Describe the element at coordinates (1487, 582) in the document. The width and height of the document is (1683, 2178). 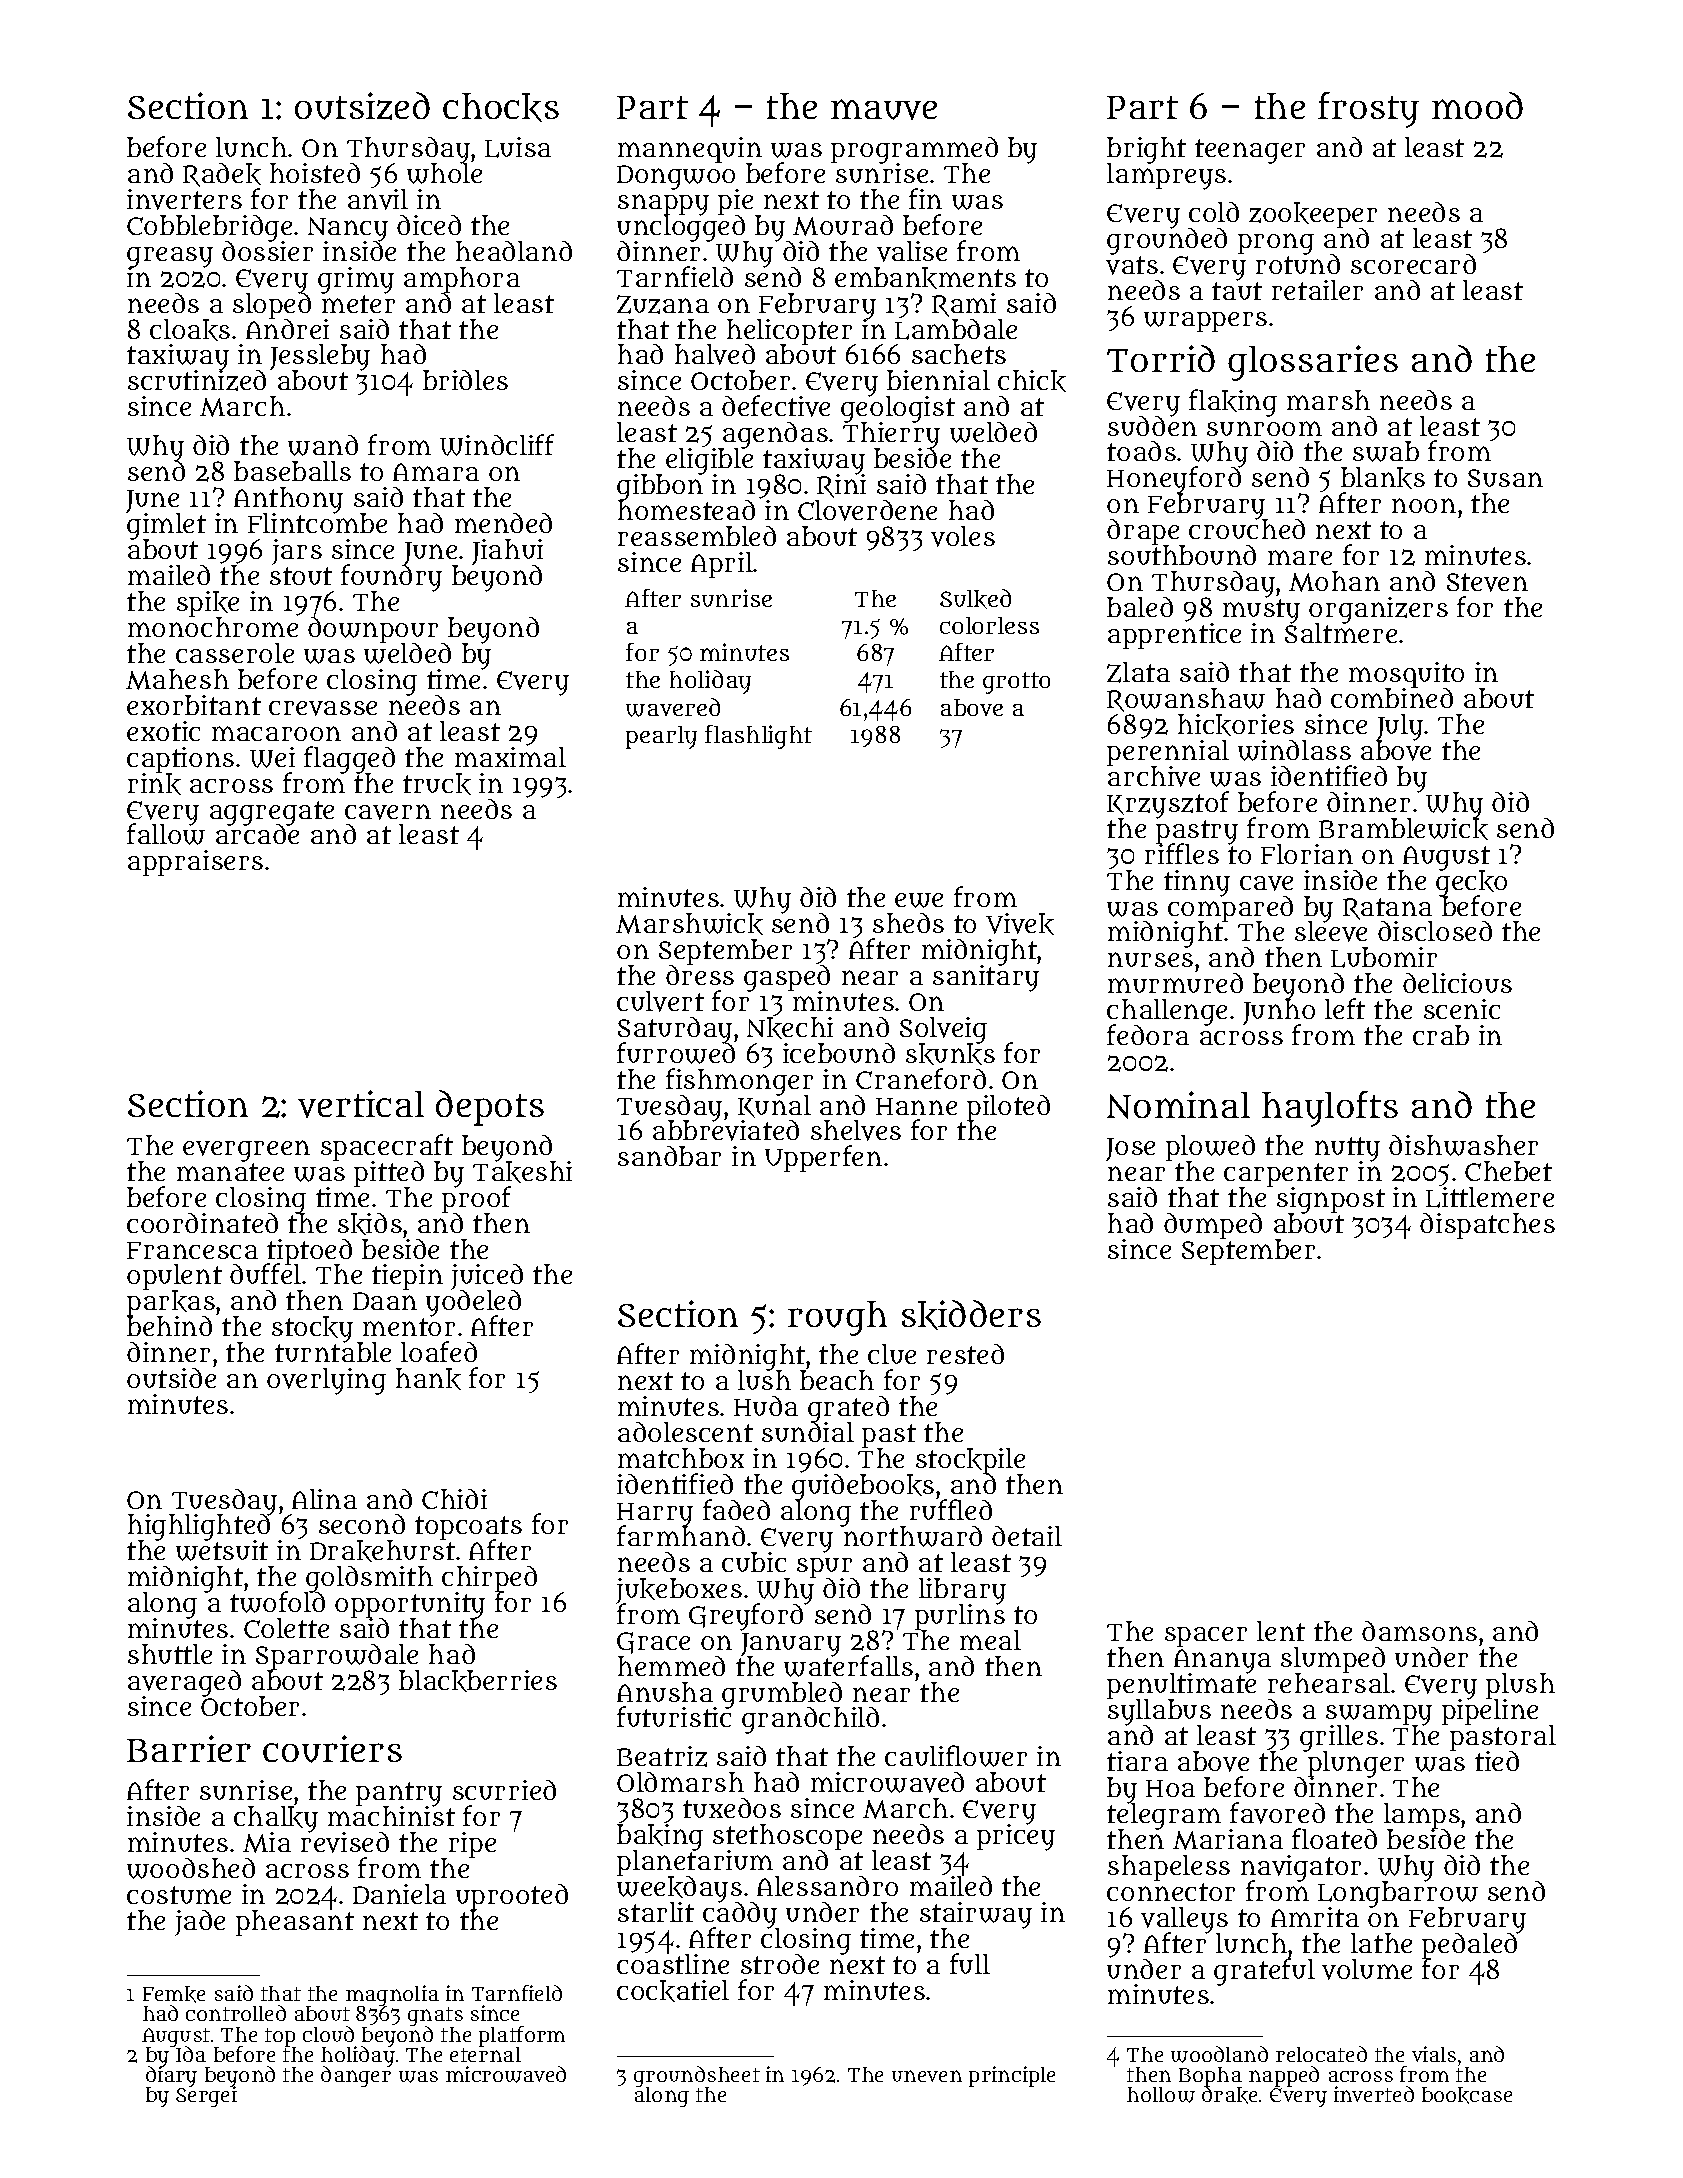
I see `Steven` at that location.
